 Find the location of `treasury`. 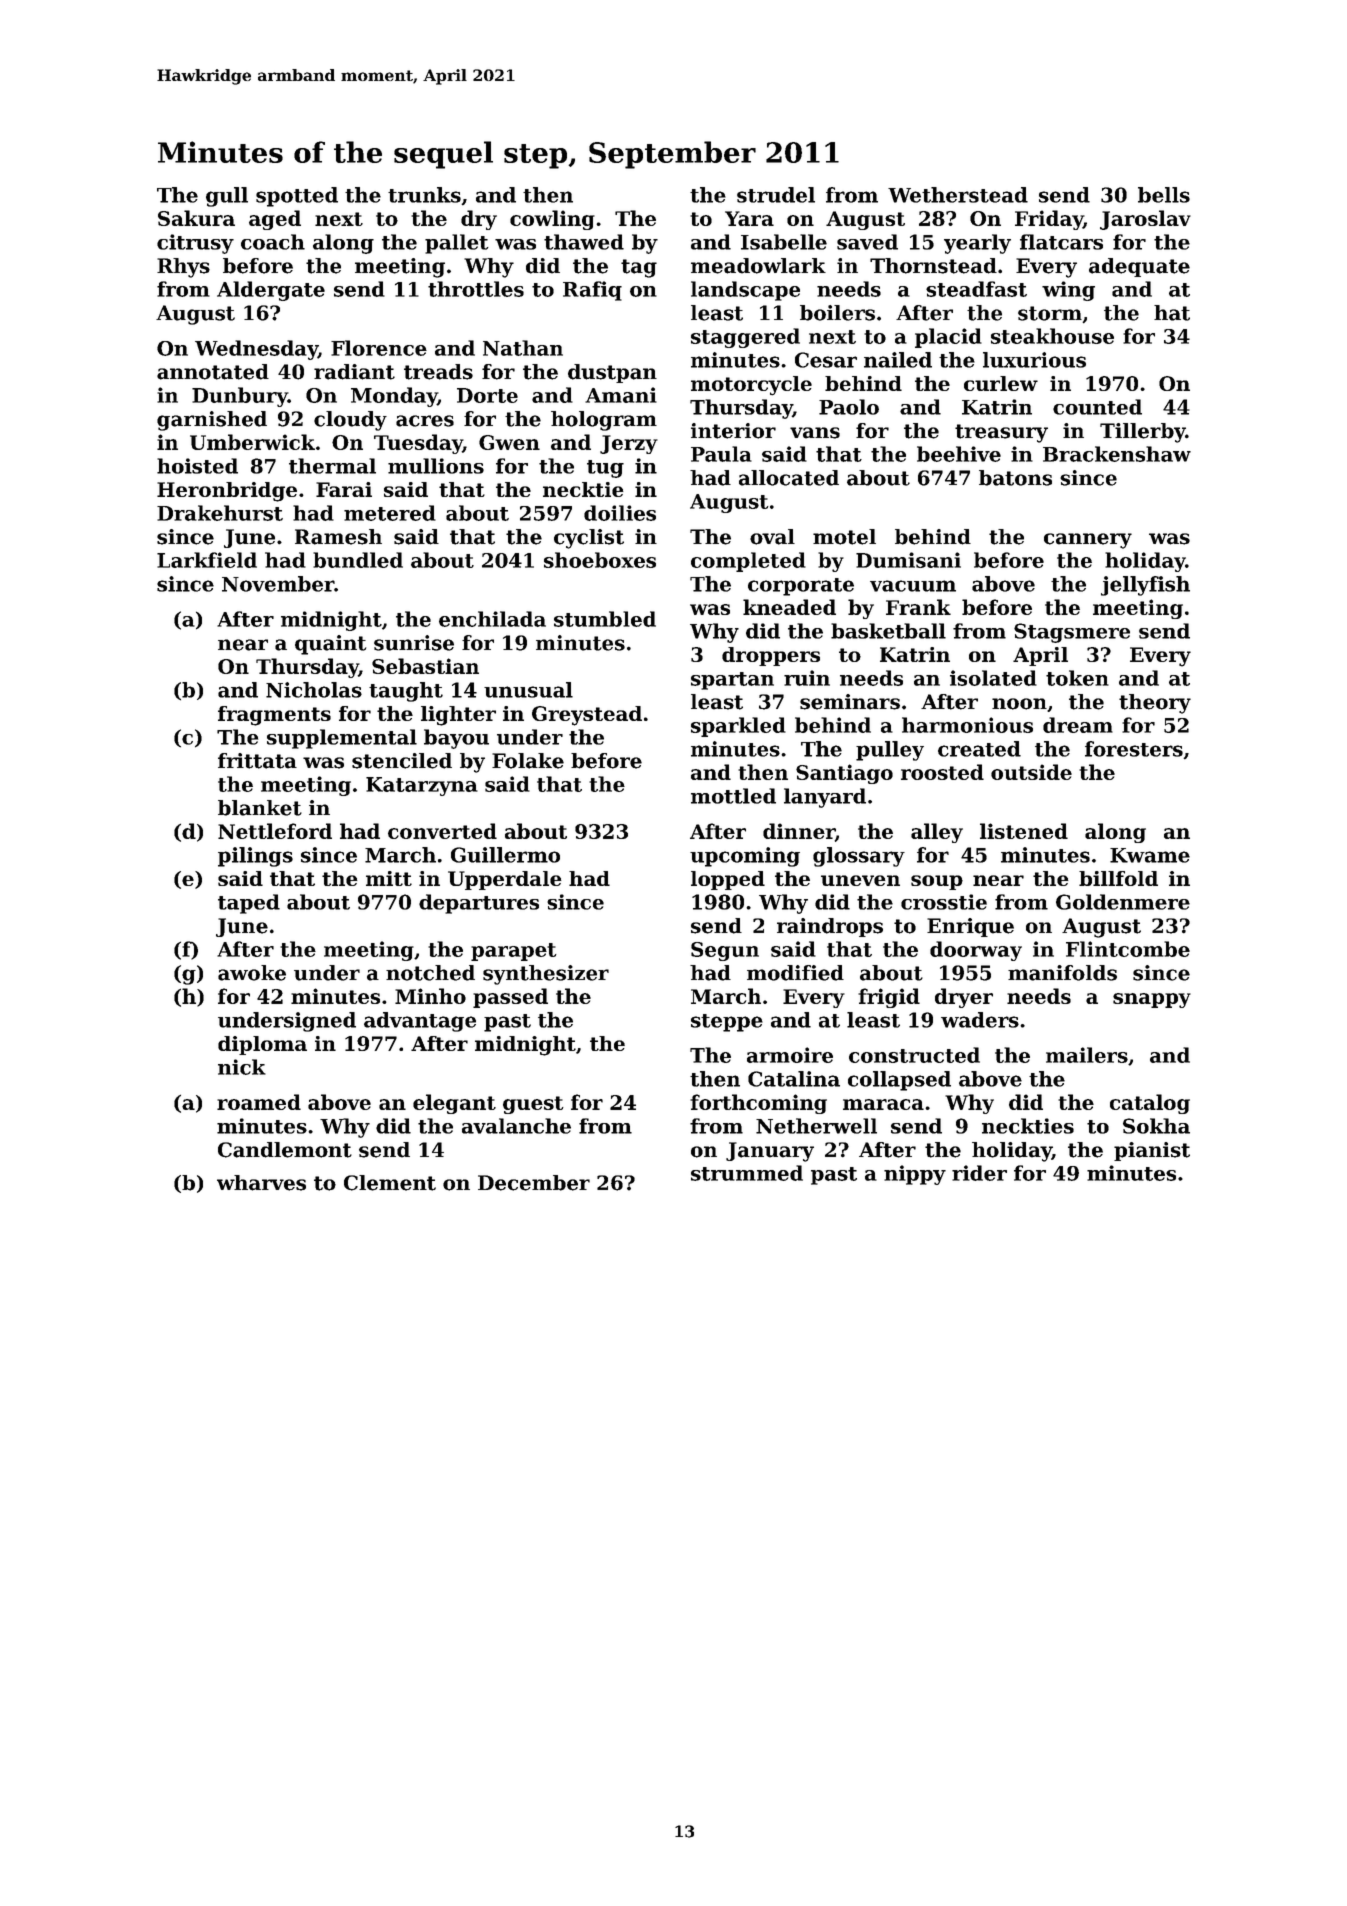

treasury is located at coordinates (1001, 433).
